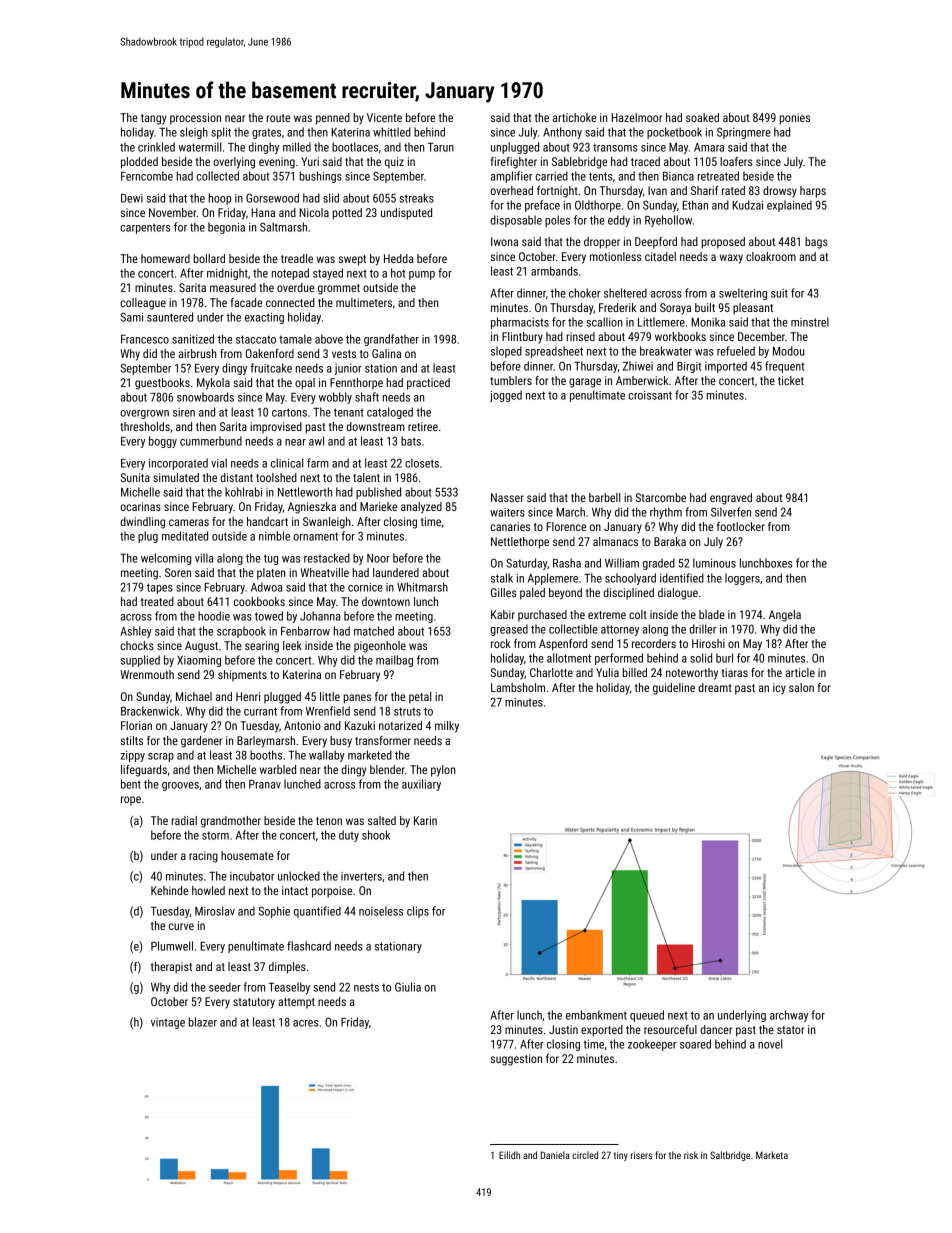  What do you see at coordinates (795, 119) in the screenshot?
I see `ponies` at bounding box center [795, 119].
